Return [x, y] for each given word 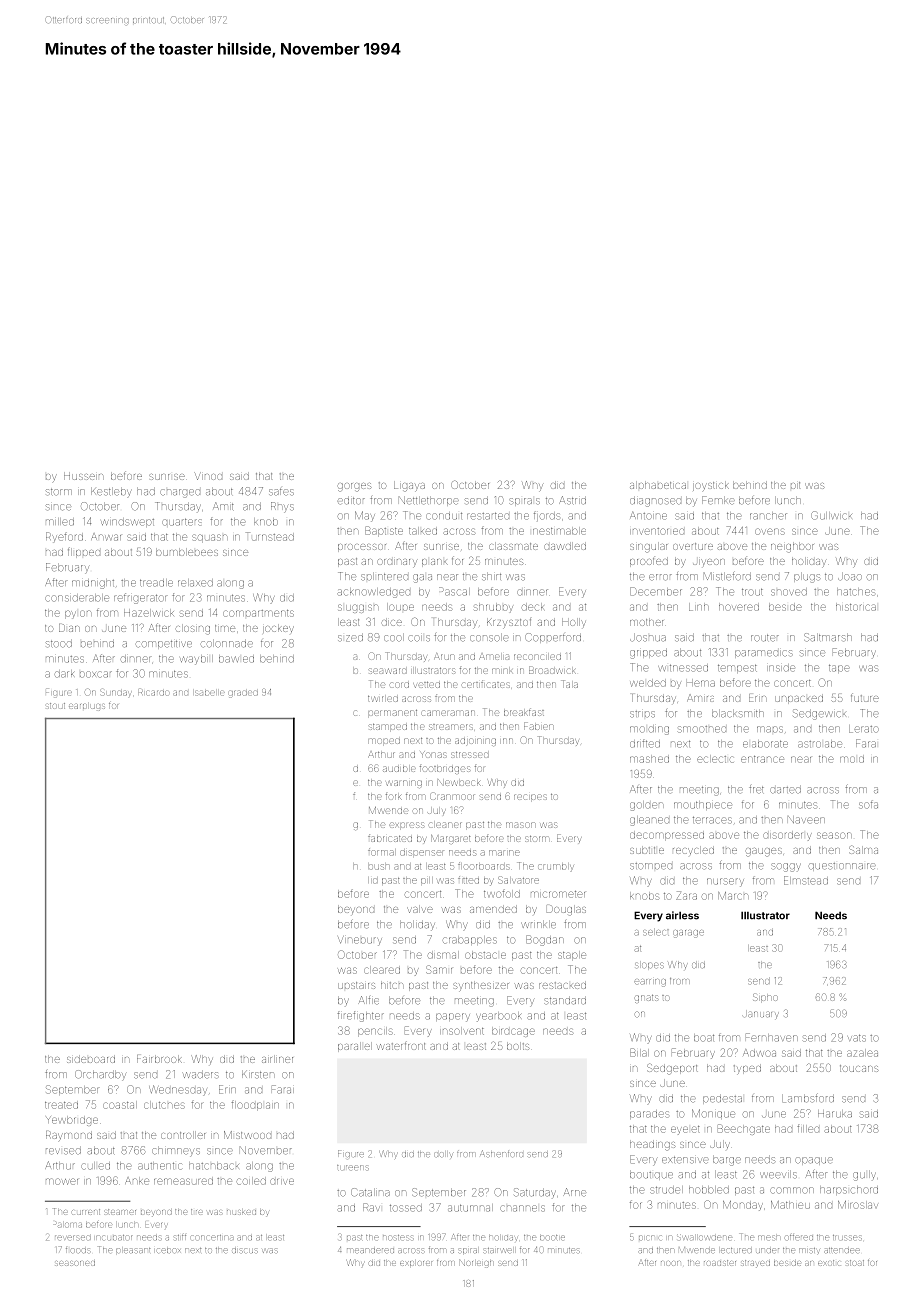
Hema [701, 683]
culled [95, 1166]
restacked [562, 985]
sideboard [91, 1059]
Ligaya [409, 486]
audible [399, 769]
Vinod [208, 476]
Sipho [765, 997]
